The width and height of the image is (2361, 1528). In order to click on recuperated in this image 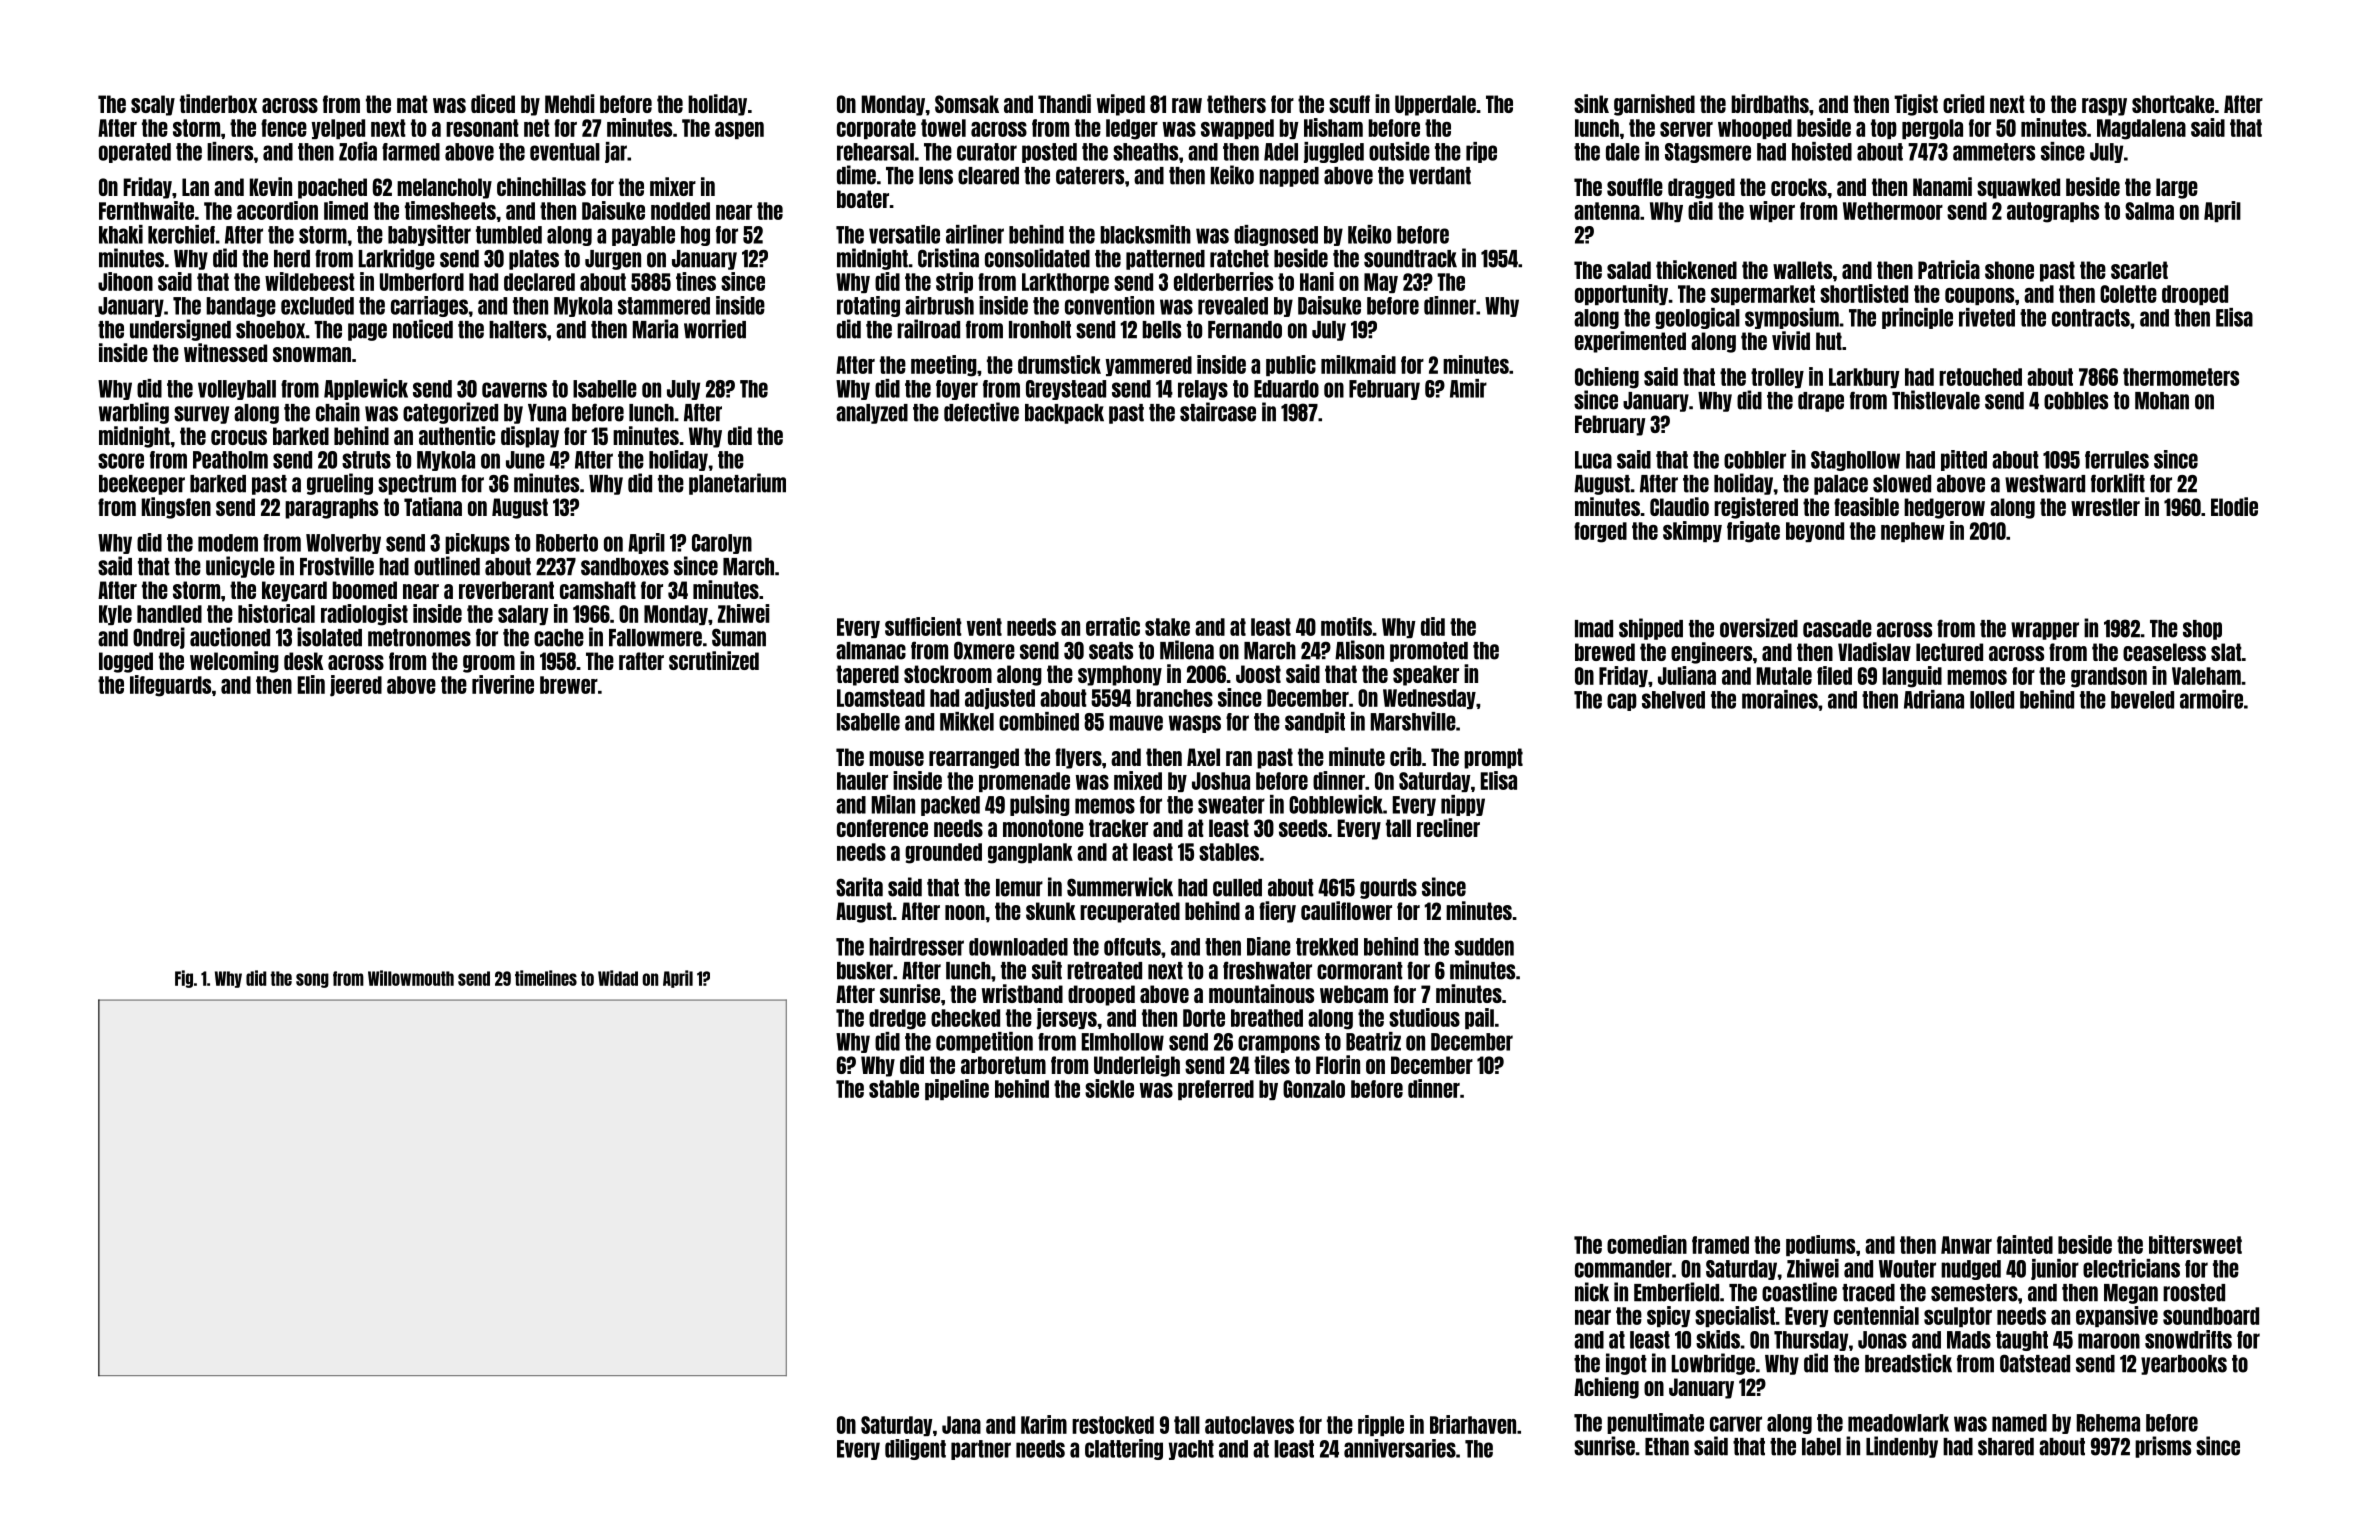, I will do `click(1130, 912)`.
